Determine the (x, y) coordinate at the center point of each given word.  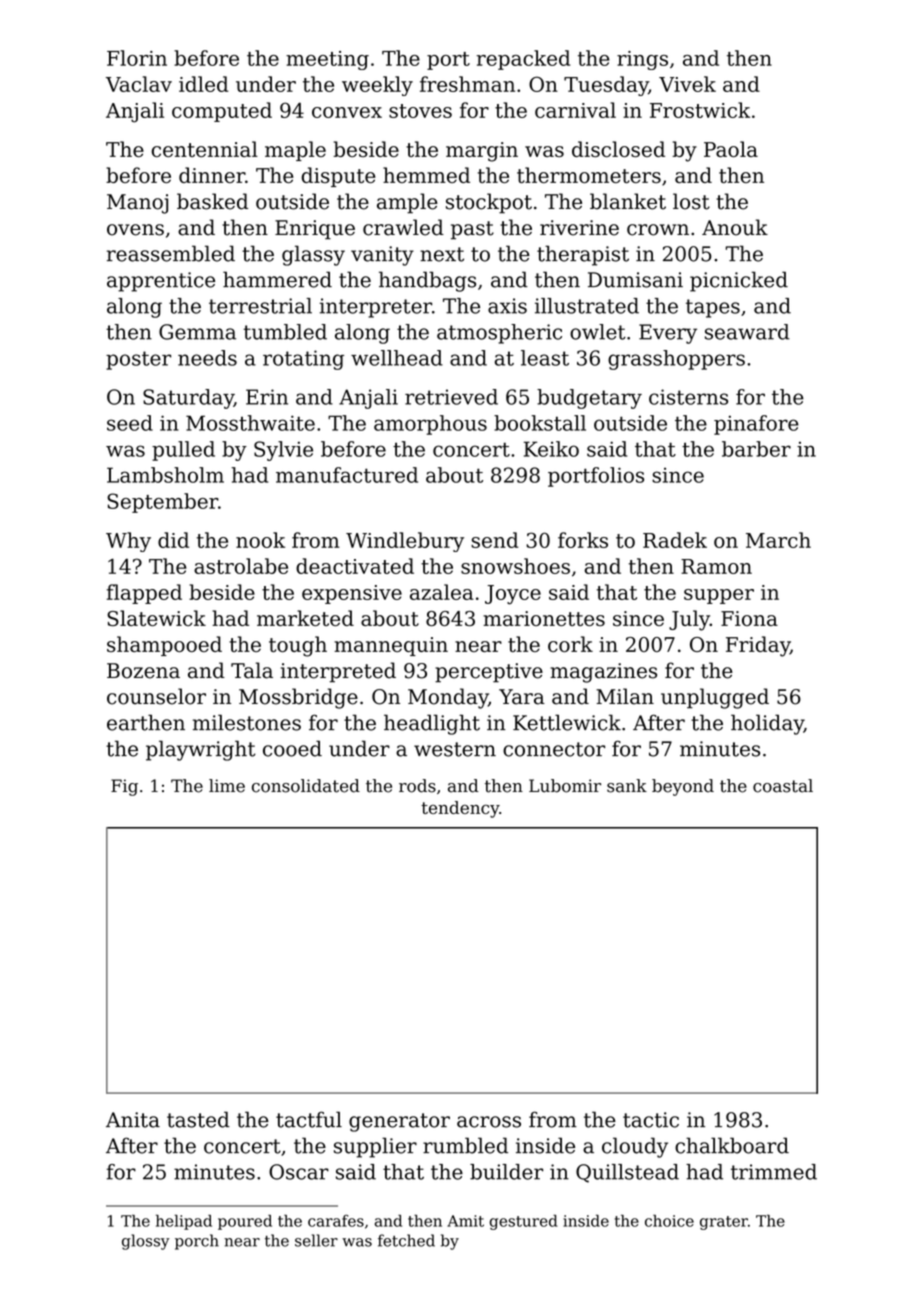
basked (212, 201)
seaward (747, 332)
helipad (184, 1222)
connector (554, 749)
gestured (523, 1222)
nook (260, 540)
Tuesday (606, 86)
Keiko (551, 449)
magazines (603, 673)
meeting (327, 60)
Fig (124, 787)
